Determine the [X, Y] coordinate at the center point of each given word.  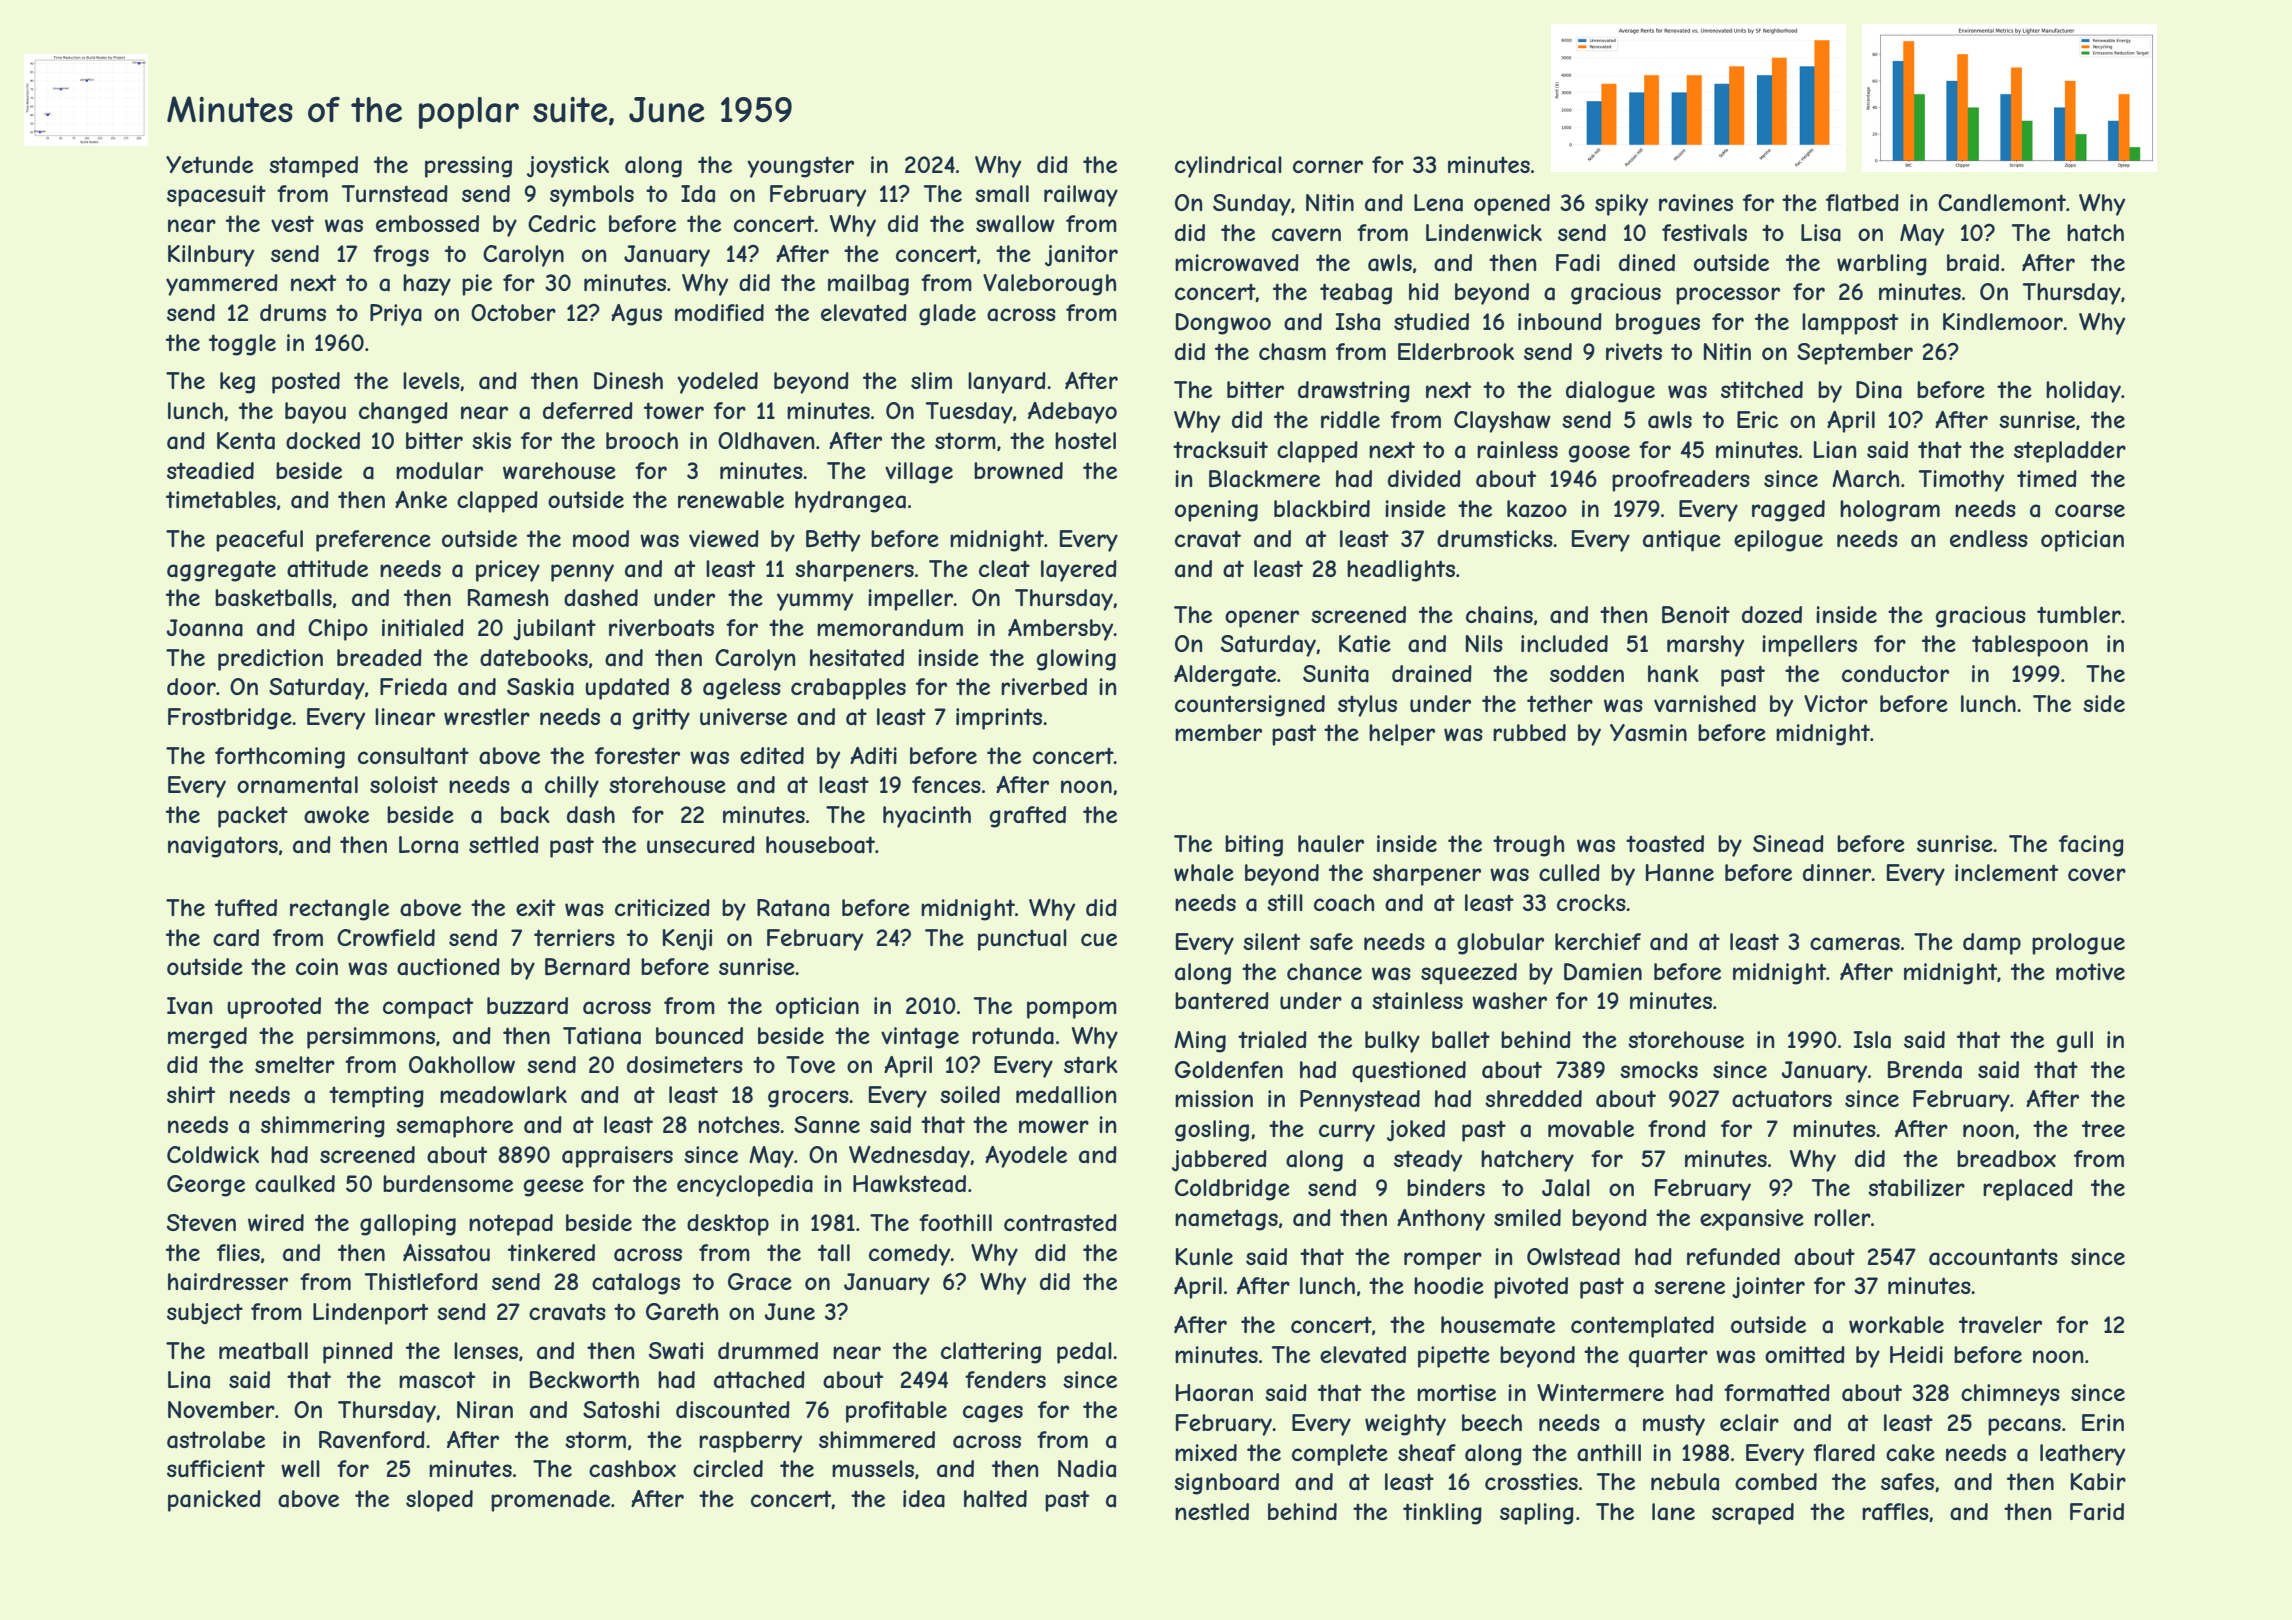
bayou [315, 413]
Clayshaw [1502, 422]
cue [1099, 939]
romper [1443, 1261]
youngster [800, 167]
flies [238, 1252]
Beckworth [584, 1379]
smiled [1527, 1217]
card [236, 938]
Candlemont [2002, 203]
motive [2090, 971]
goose [1599, 454]
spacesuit [216, 196]
